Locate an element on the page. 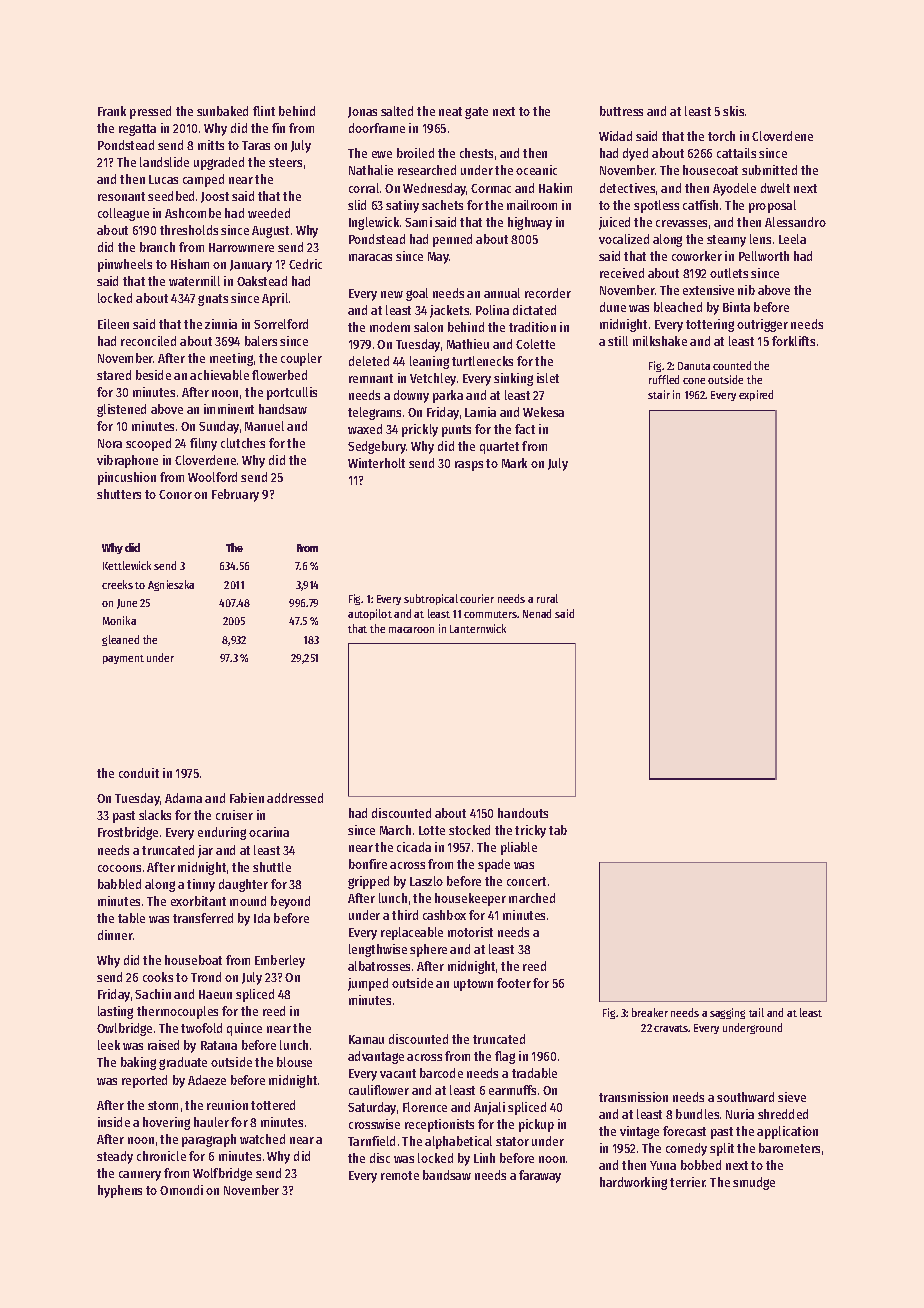 The height and width of the image is (1308, 924). February is located at coordinates (235, 495).
